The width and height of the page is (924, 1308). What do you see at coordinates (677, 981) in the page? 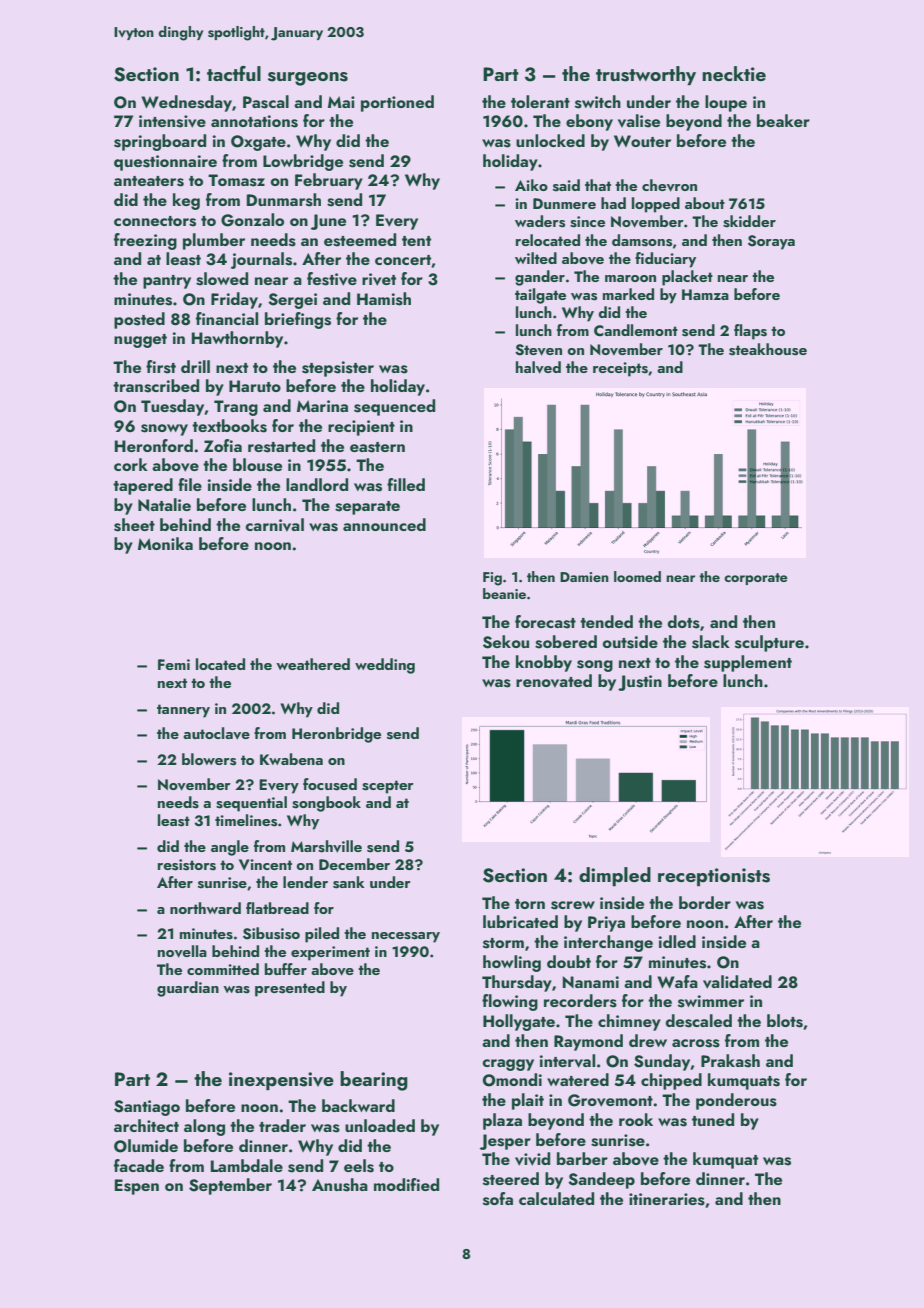
I see `Wafa` at bounding box center [677, 981].
